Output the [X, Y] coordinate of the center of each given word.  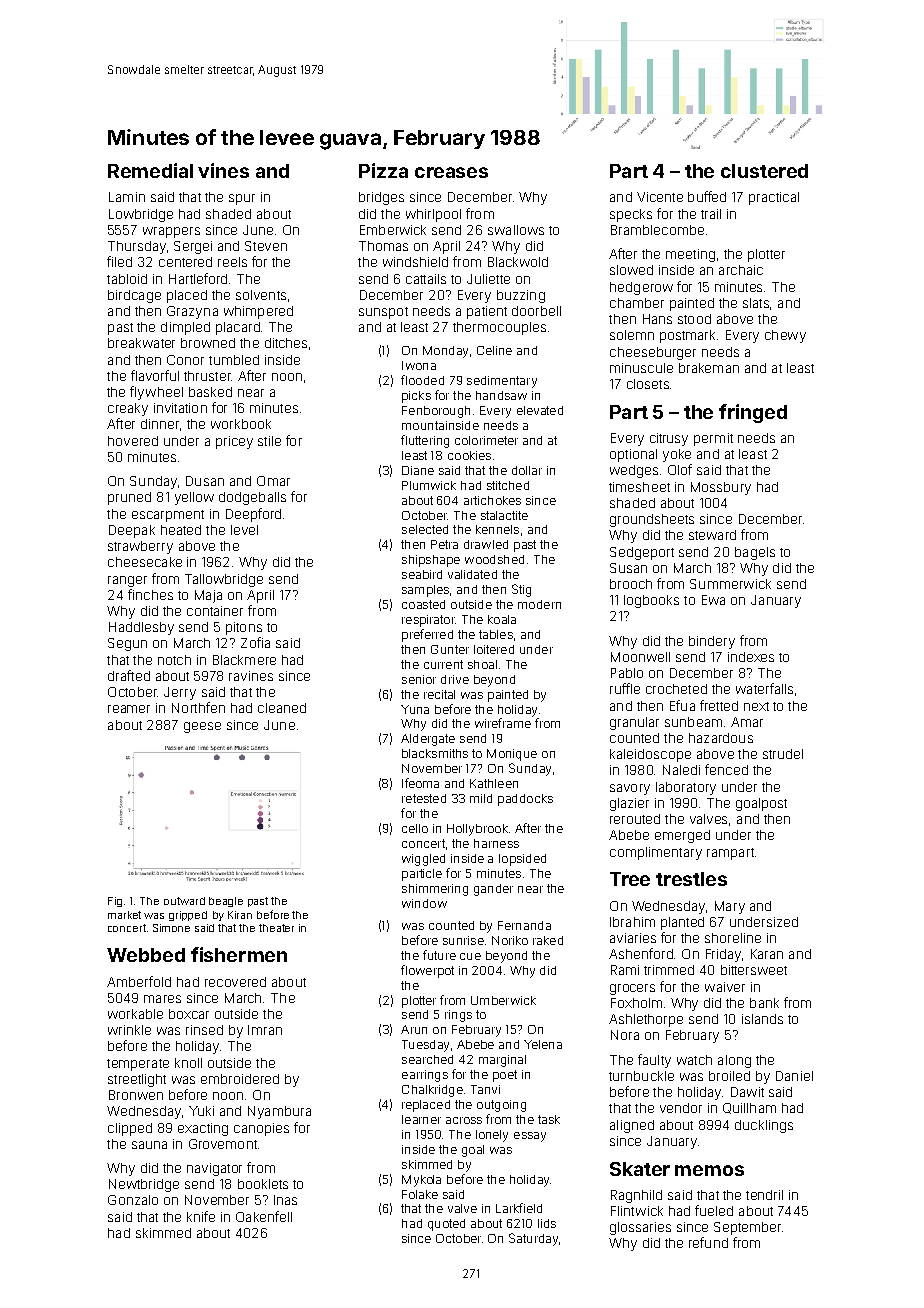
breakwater [141, 343]
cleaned [282, 708]
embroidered [240, 1079]
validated [472, 574]
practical [774, 198]
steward [712, 535]
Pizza [383, 170]
